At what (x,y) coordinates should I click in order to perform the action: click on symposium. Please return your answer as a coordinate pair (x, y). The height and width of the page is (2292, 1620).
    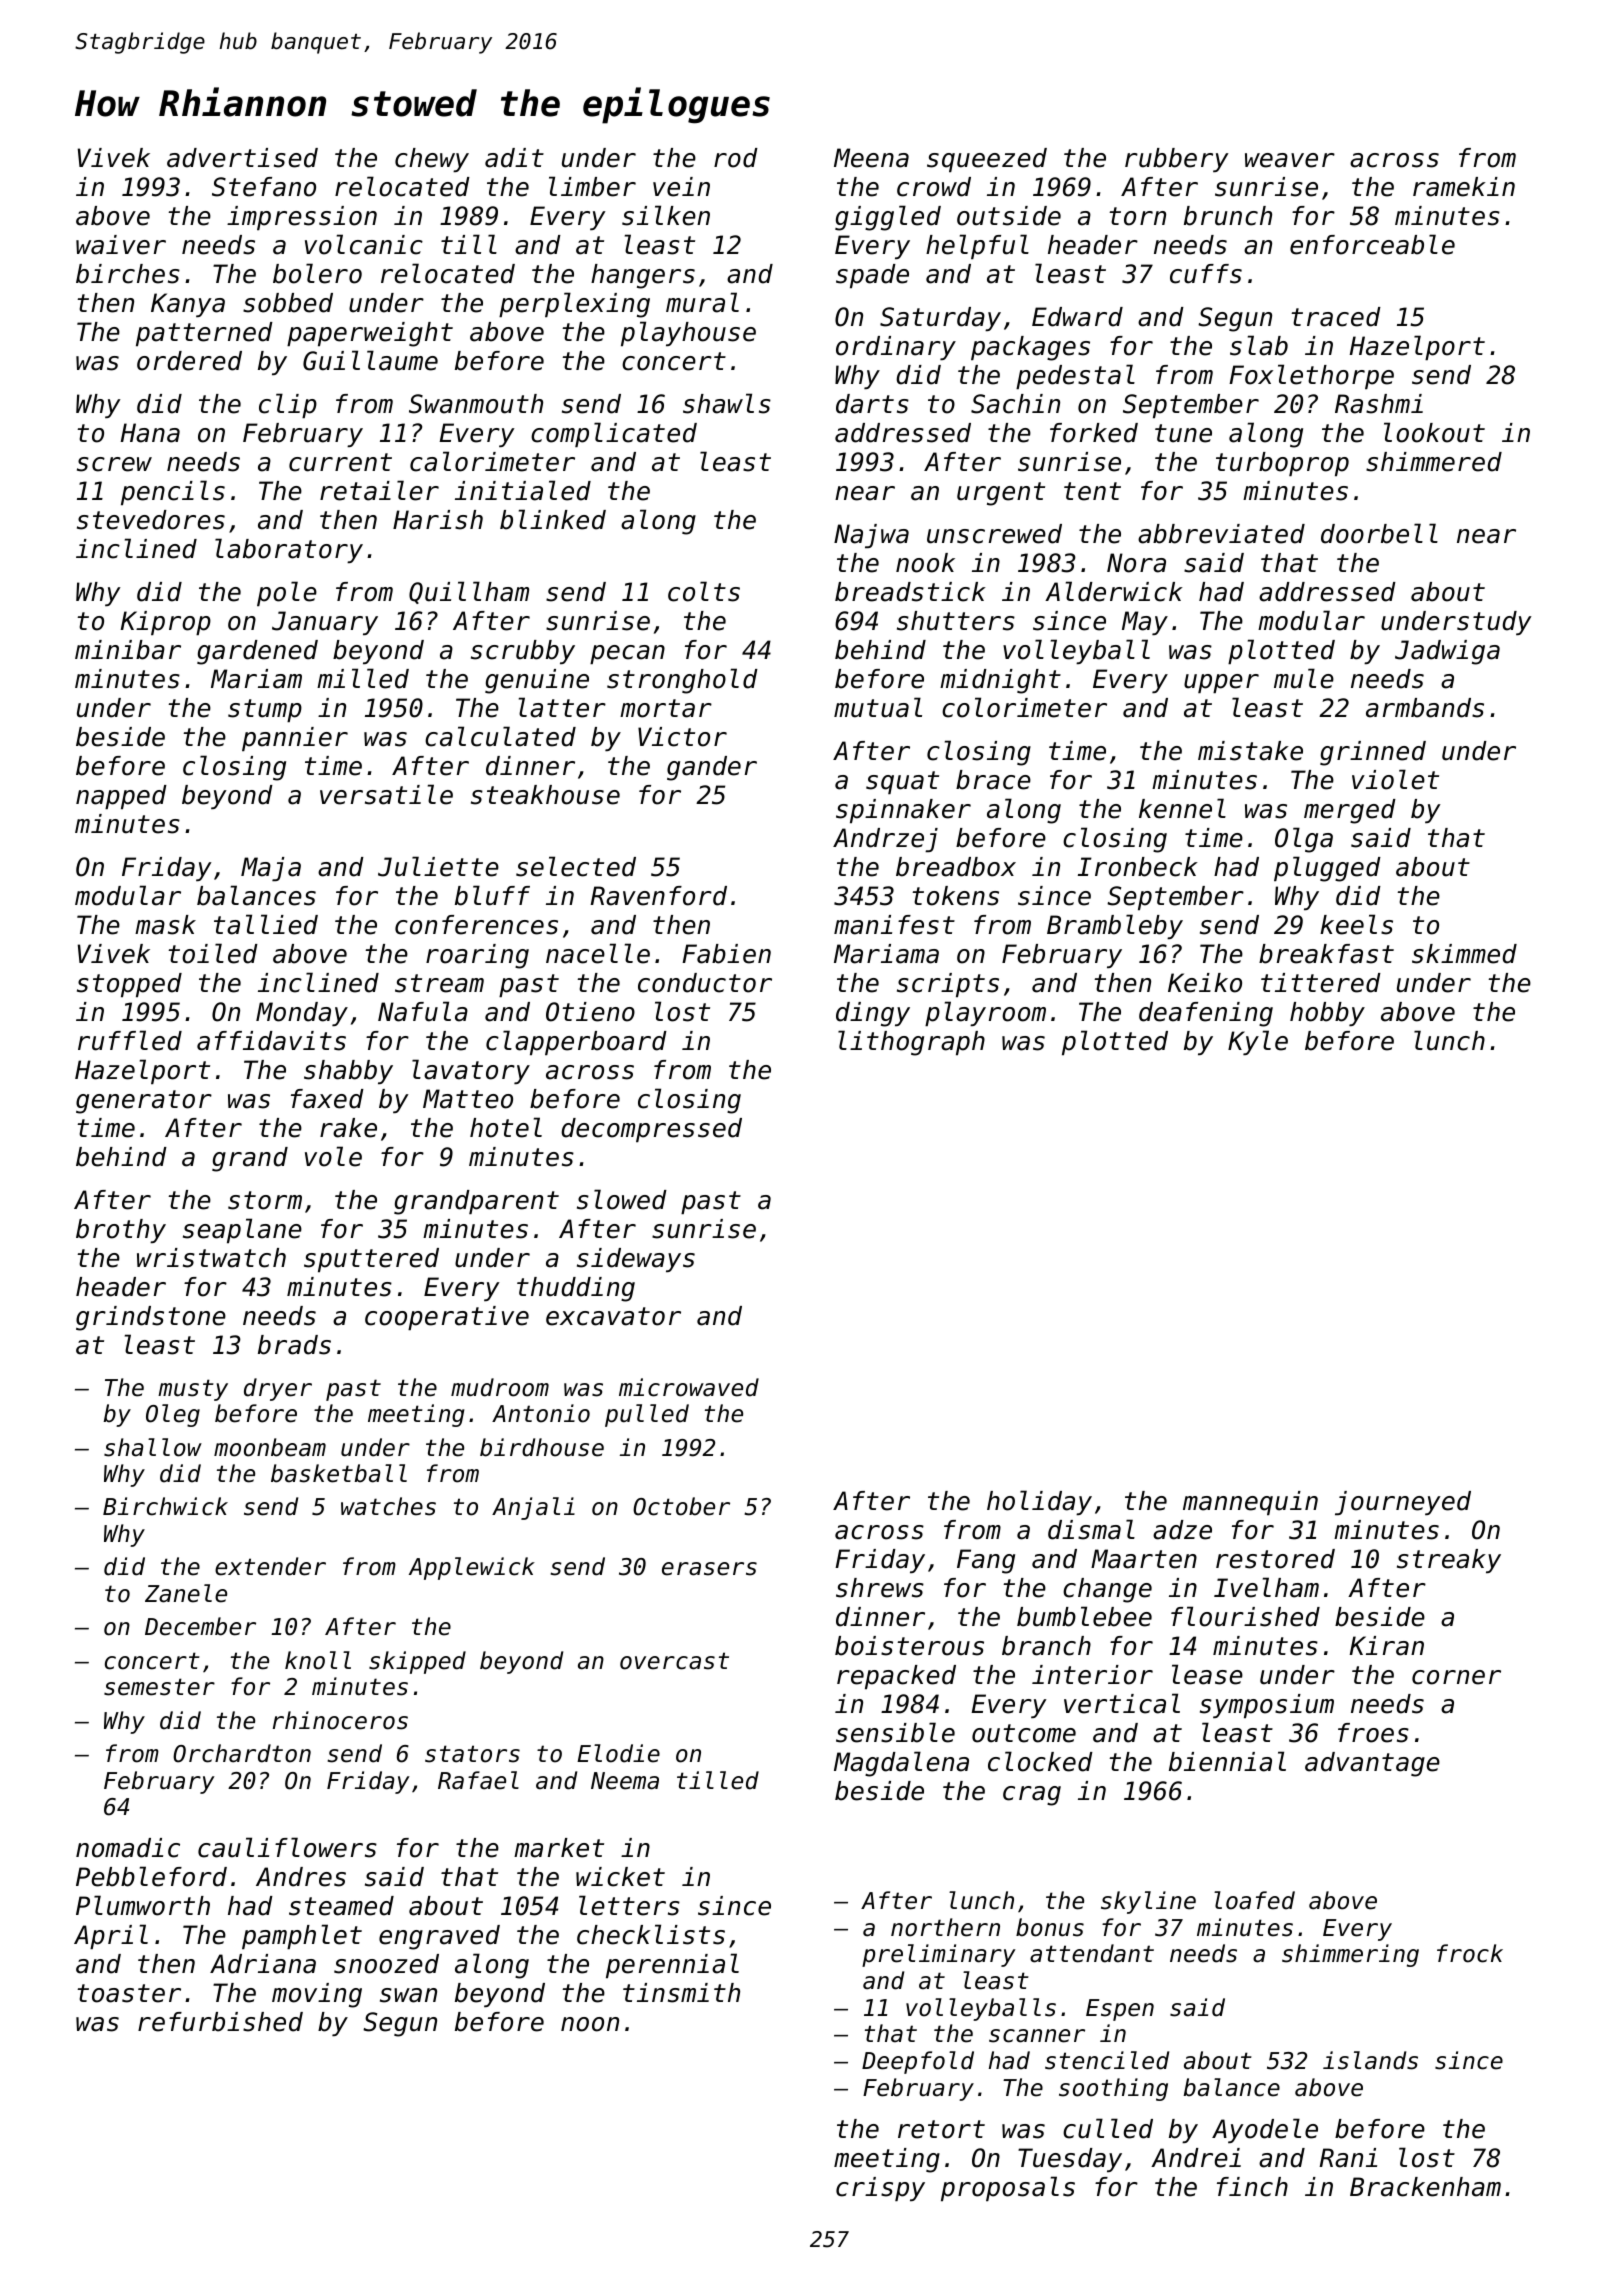
    Looking at the image, I should click on (1267, 1706).
